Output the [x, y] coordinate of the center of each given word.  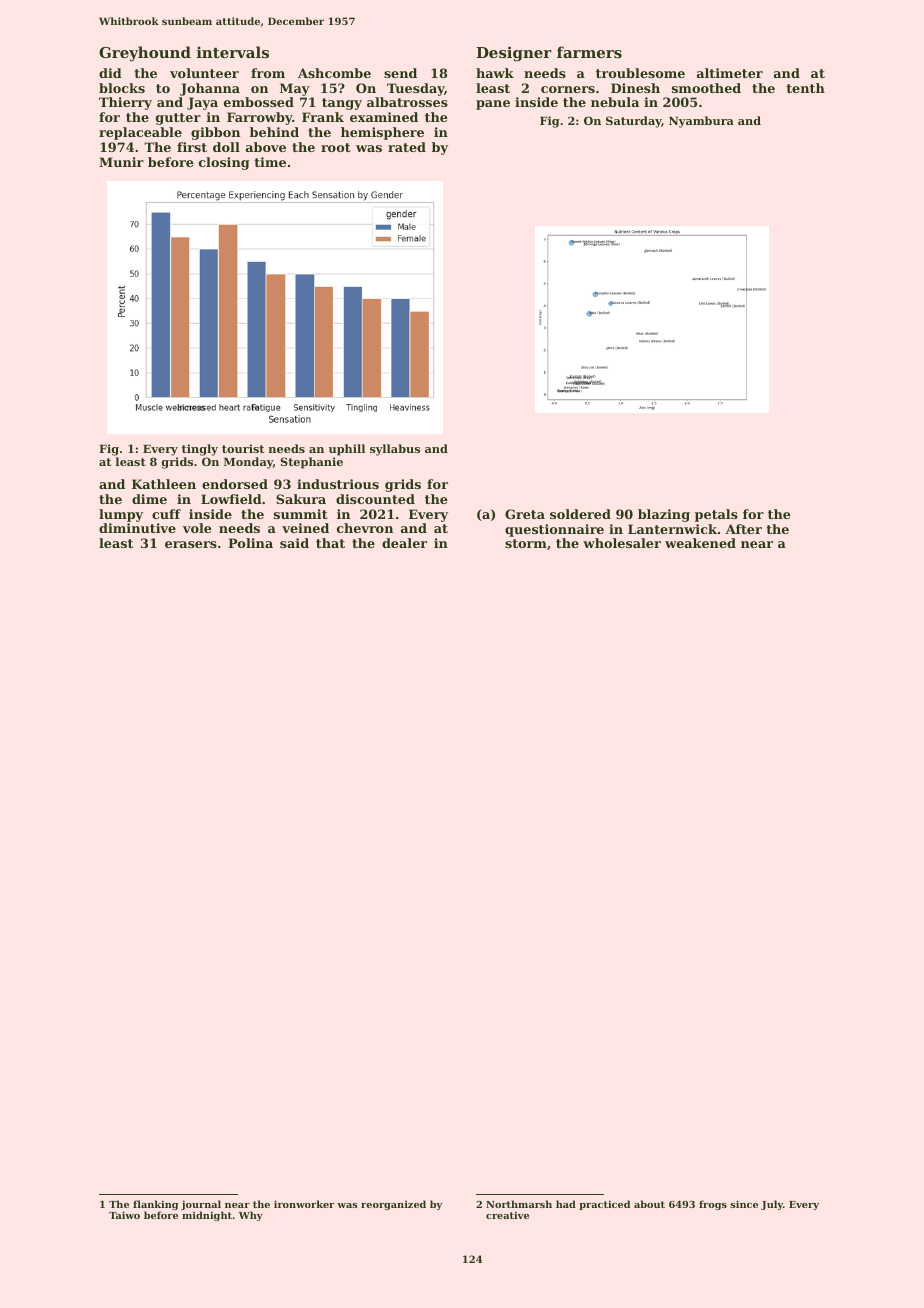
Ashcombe [334, 73]
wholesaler [622, 543]
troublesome [640, 73]
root [336, 147]
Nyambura [701, 122]
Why [251, 1216]
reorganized [393, 1205]
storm [526, 543]
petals [716, 515]
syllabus [395, 450]
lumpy [121, 515]
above [266, 147]
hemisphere [382, 133]
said [294, 543]
